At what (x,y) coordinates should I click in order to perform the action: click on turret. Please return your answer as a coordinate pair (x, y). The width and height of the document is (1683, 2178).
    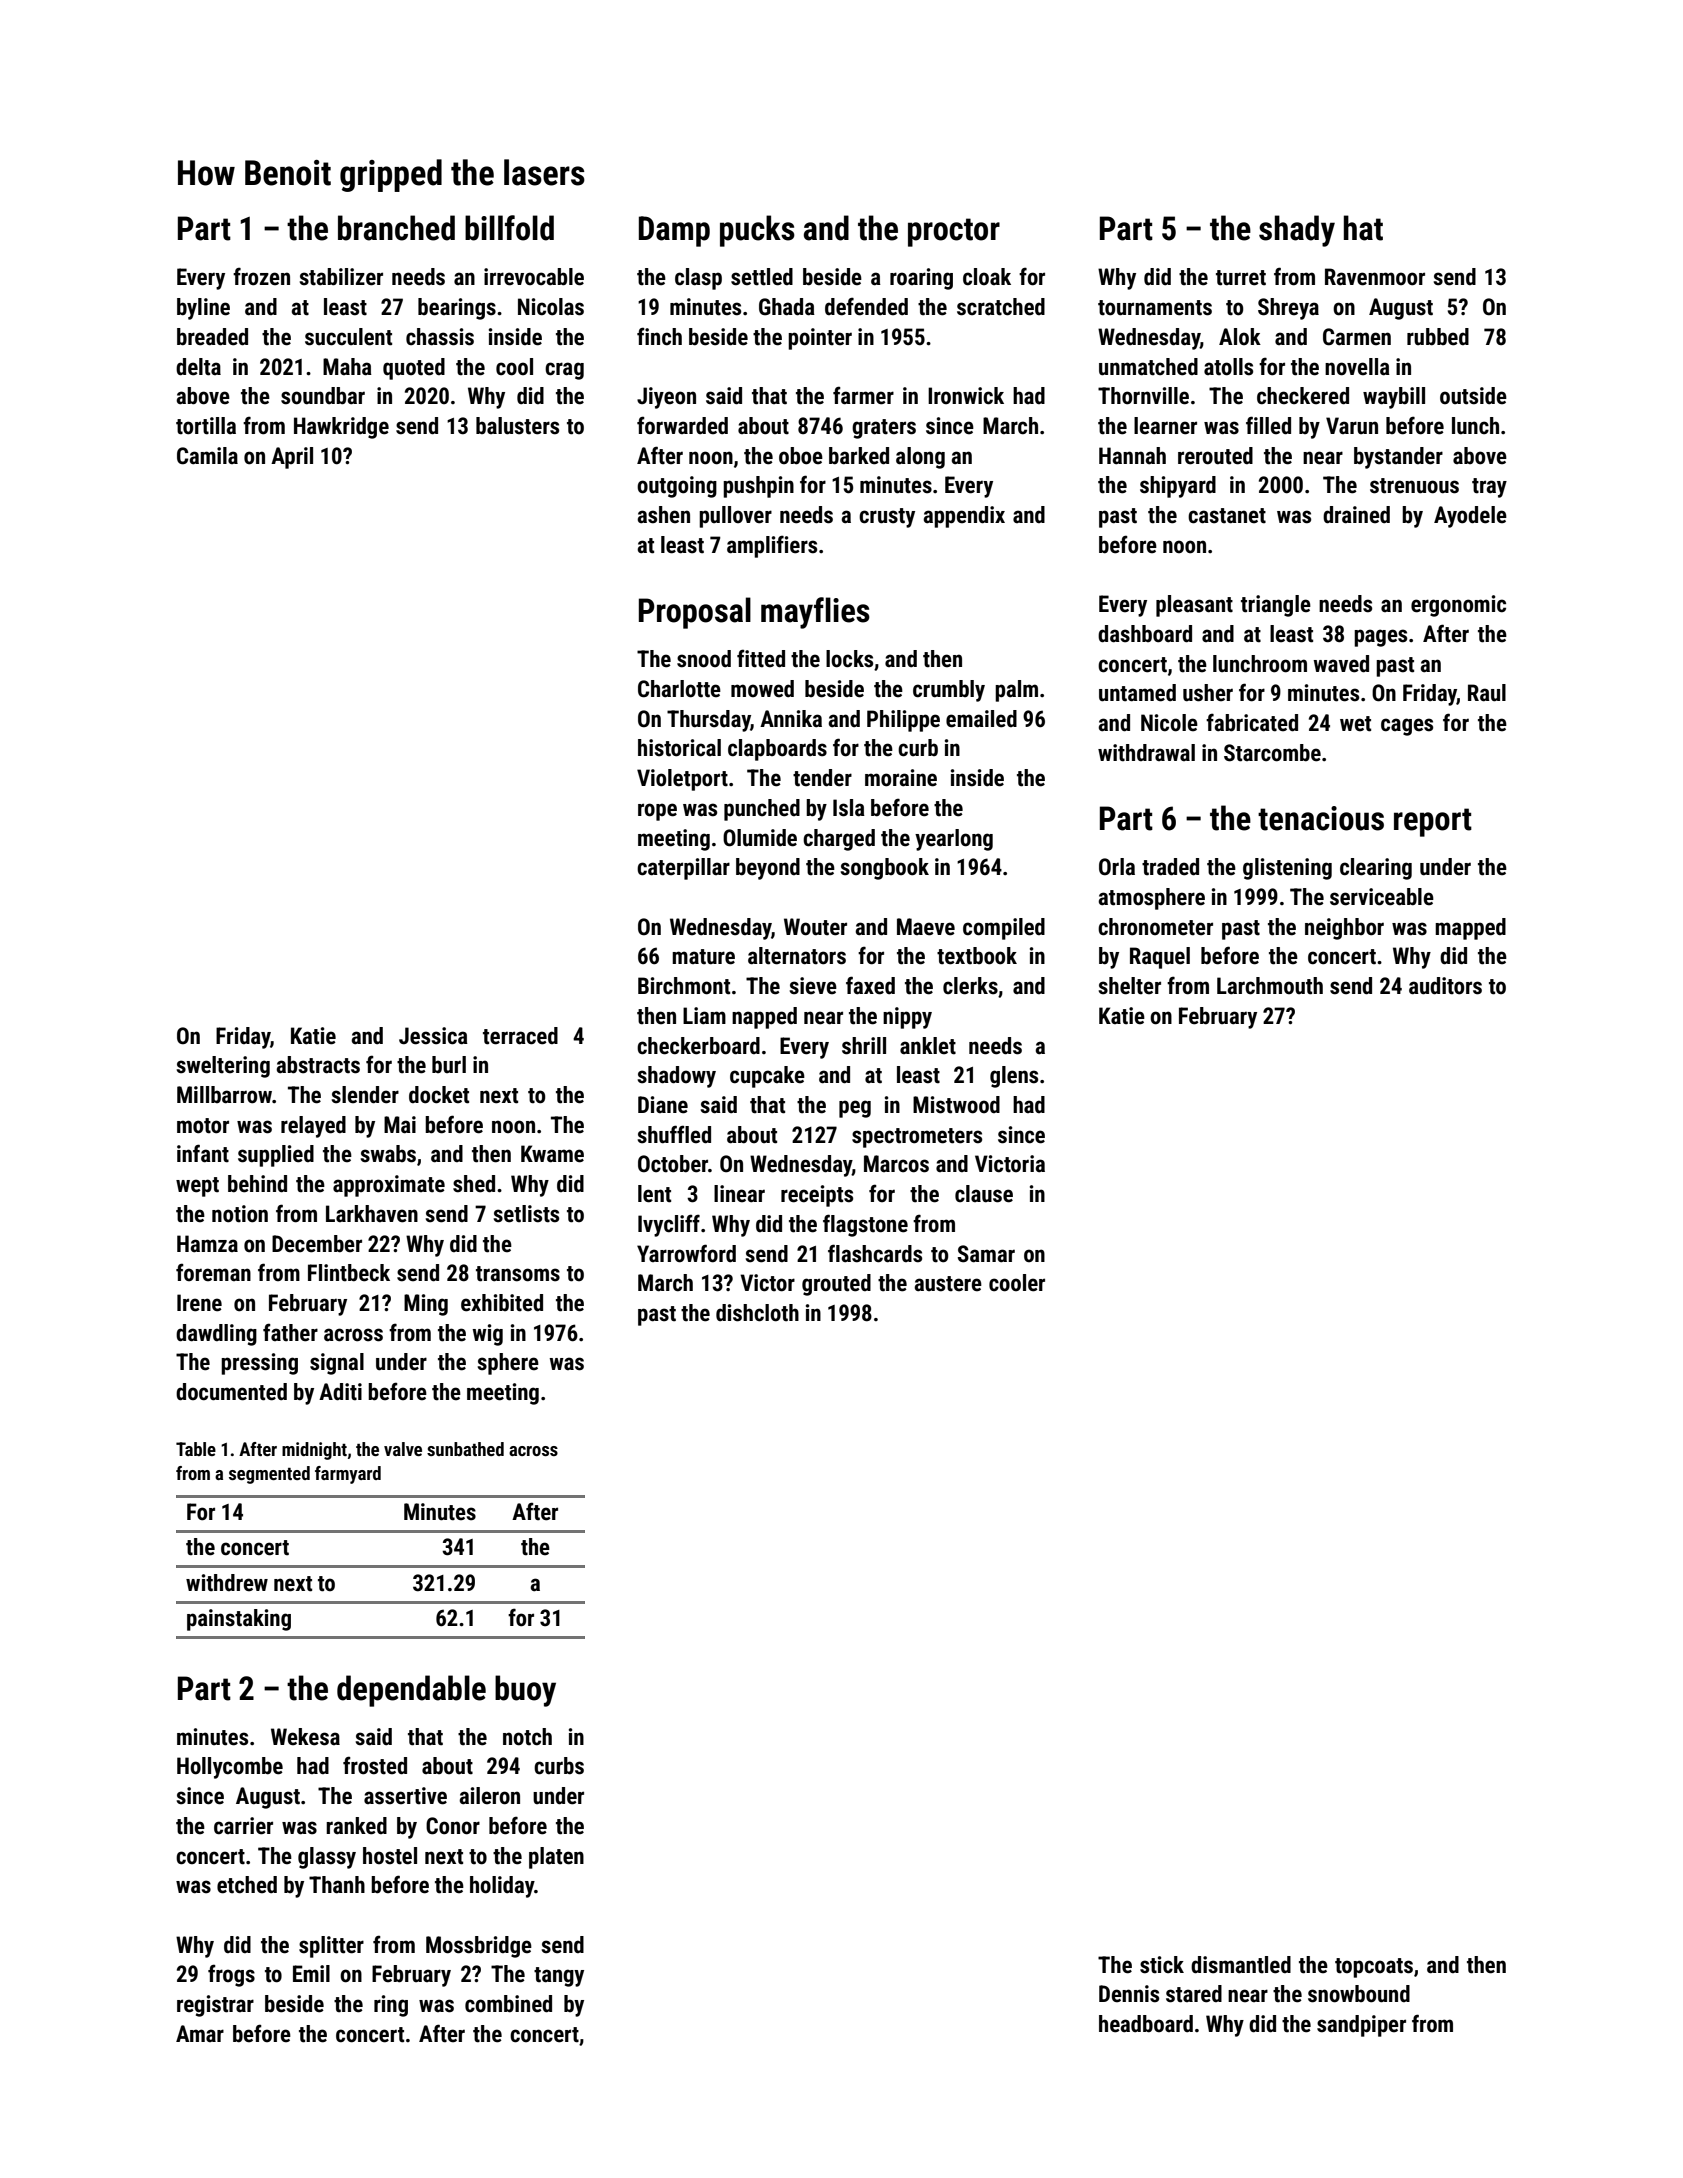
    Looking at the image, I should click on (1241, 278).
